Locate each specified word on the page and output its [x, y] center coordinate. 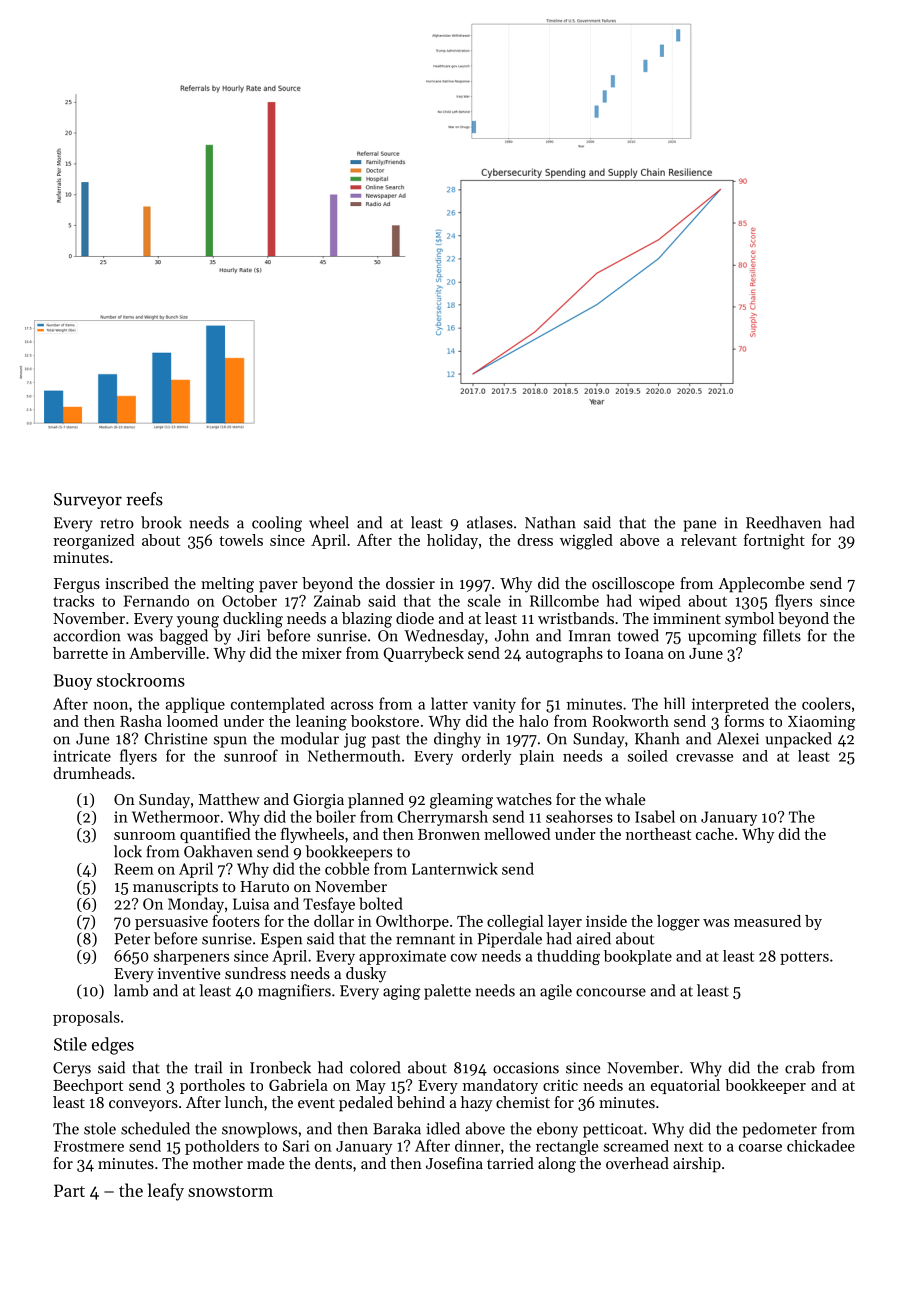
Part [69, 1190]
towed [638, 635]
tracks [73, 601]
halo [533, 721]
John [512, 635]
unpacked [799, 740]
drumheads [92, 773]
